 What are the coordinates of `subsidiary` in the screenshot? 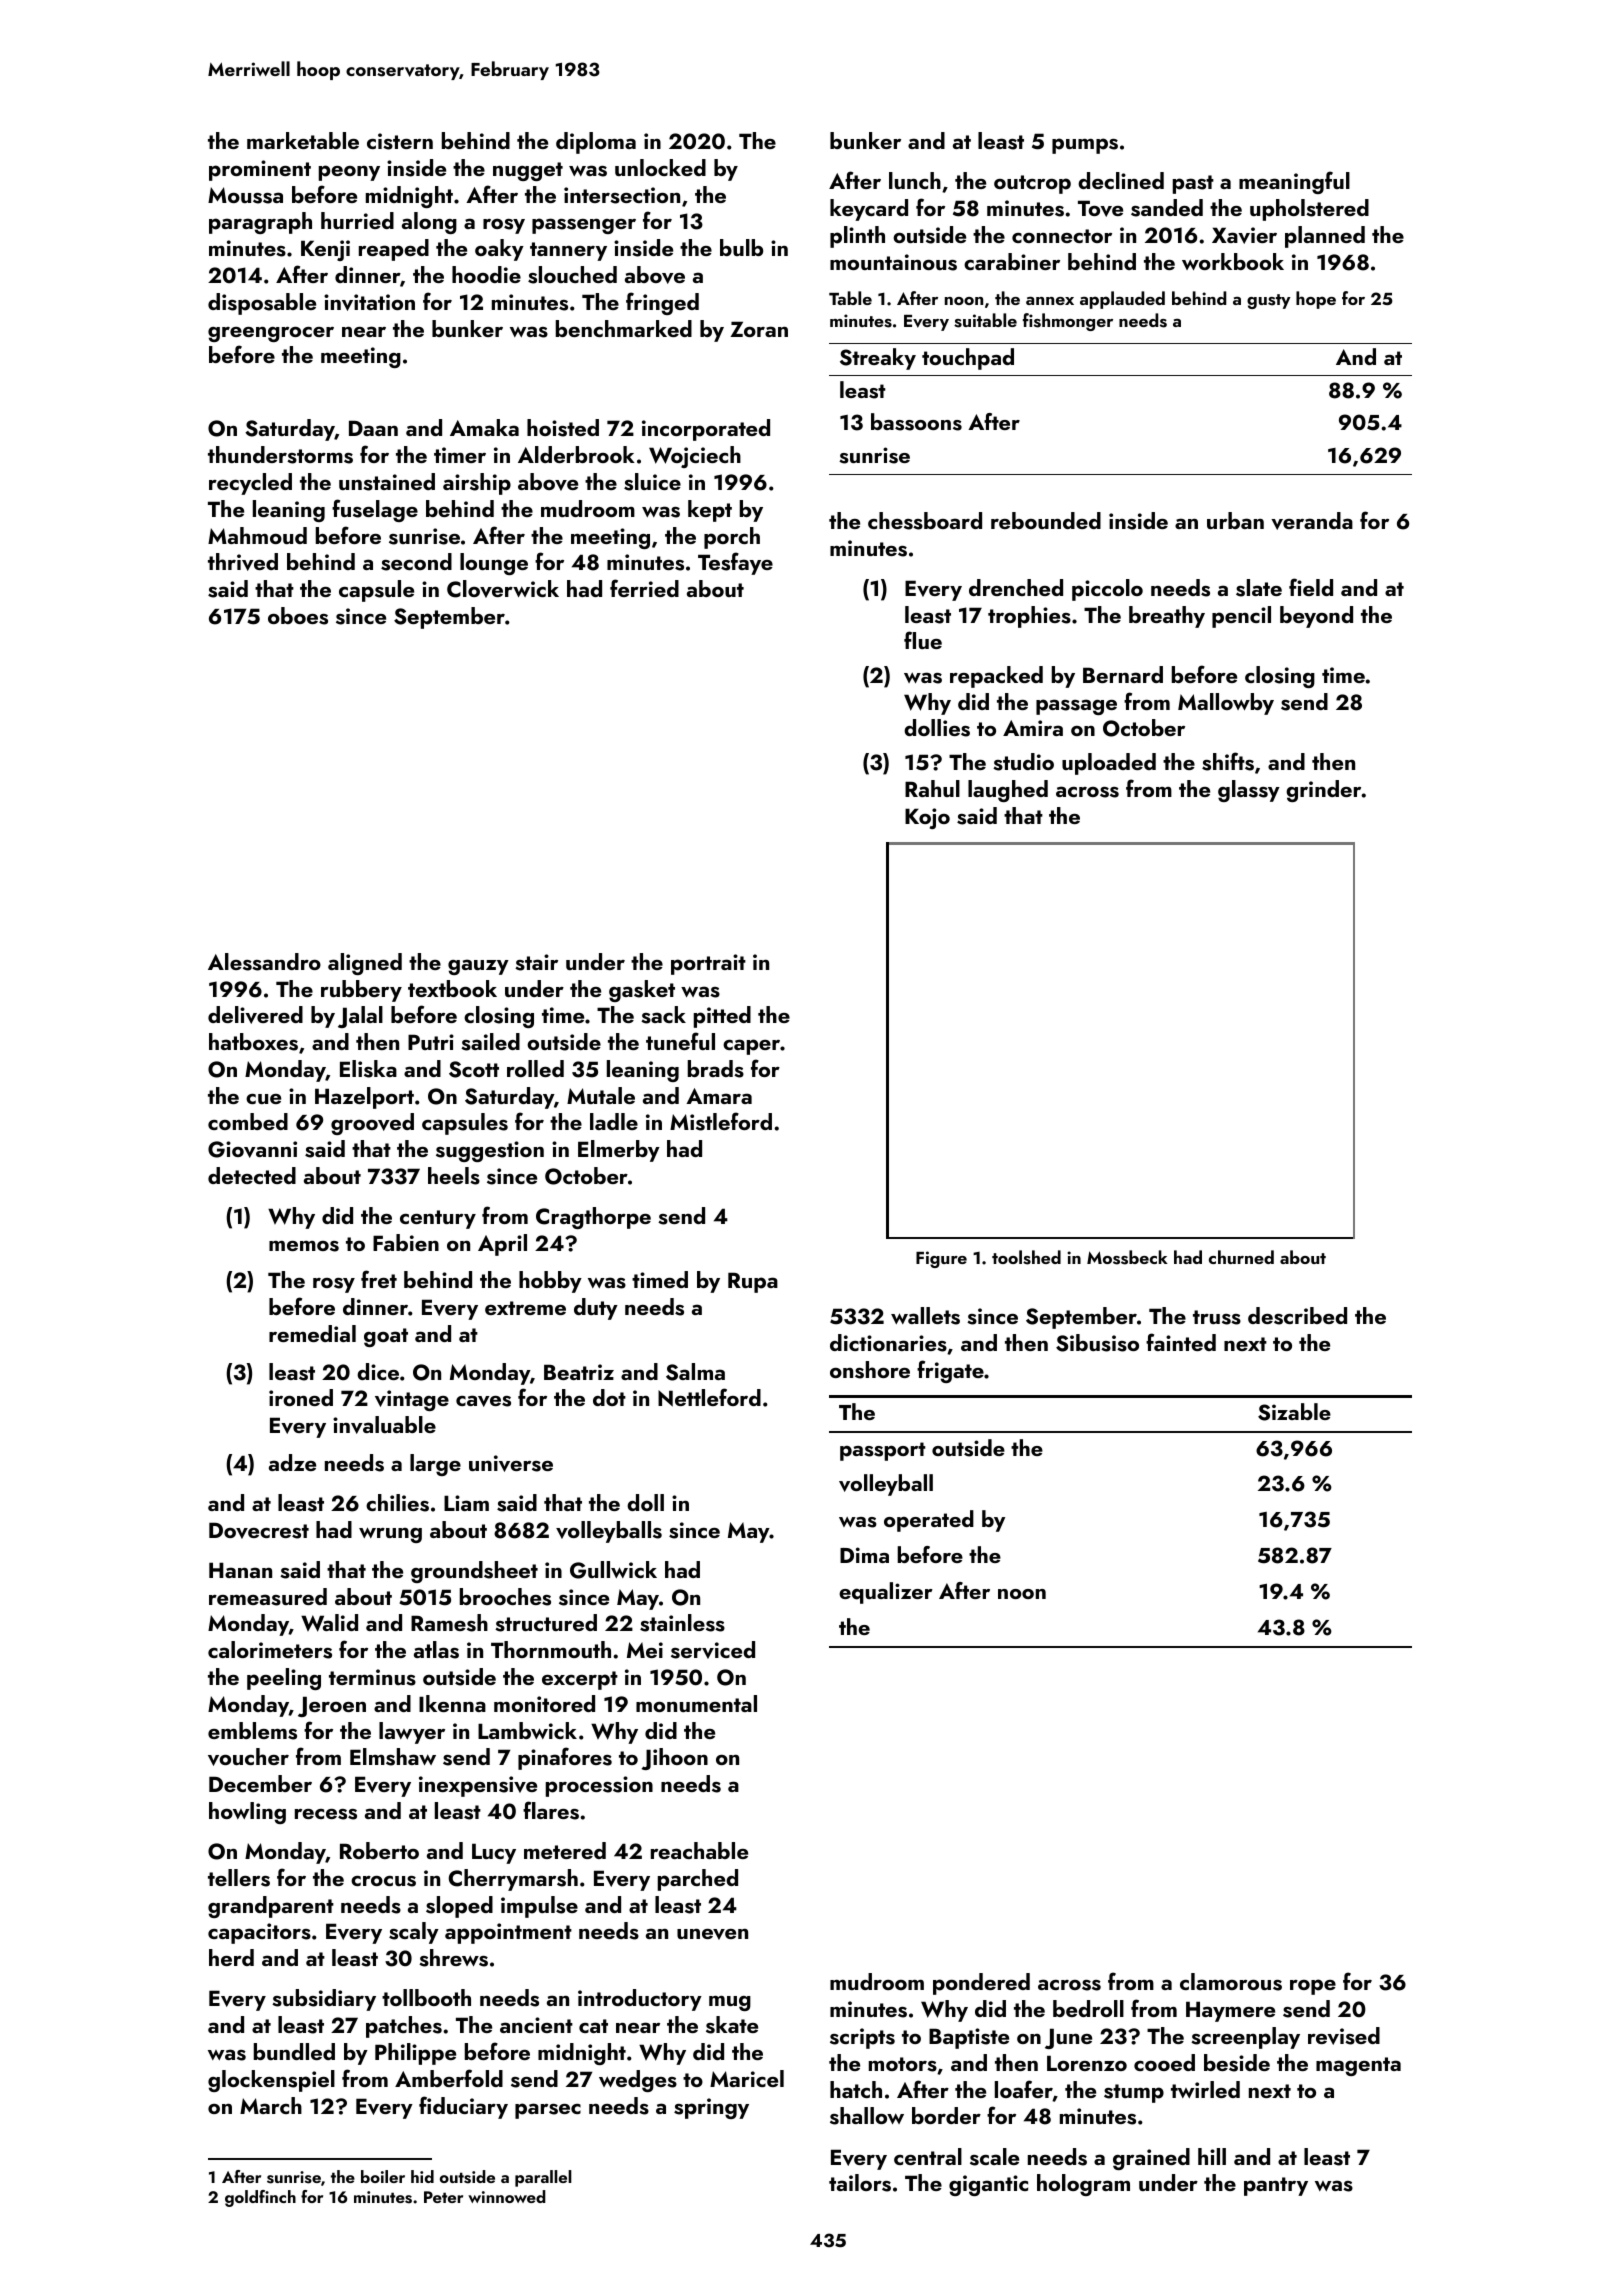 It's located at (324, 2000).
